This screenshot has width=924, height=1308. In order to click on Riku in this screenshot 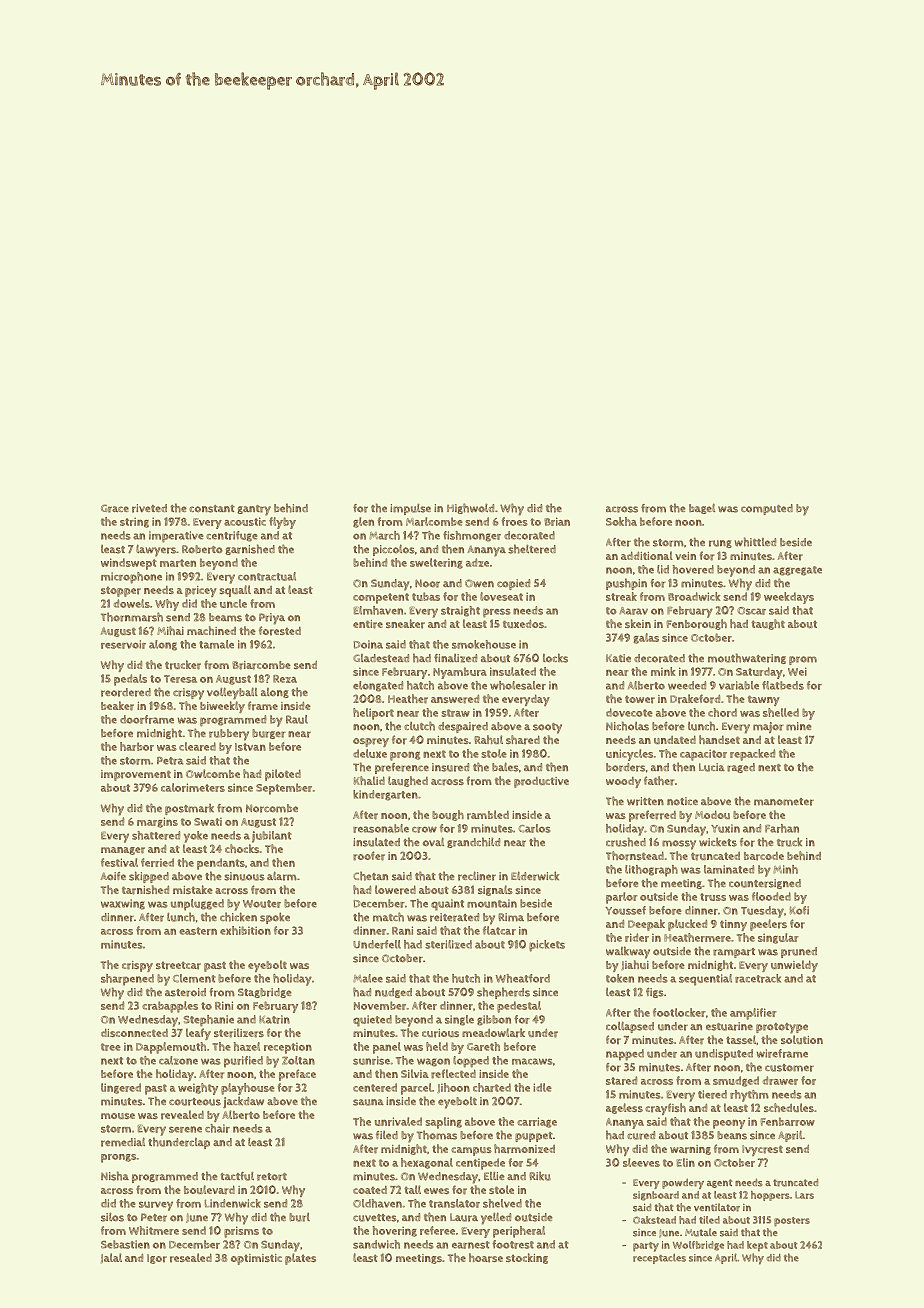, I will do `click(540, 1176)`.
